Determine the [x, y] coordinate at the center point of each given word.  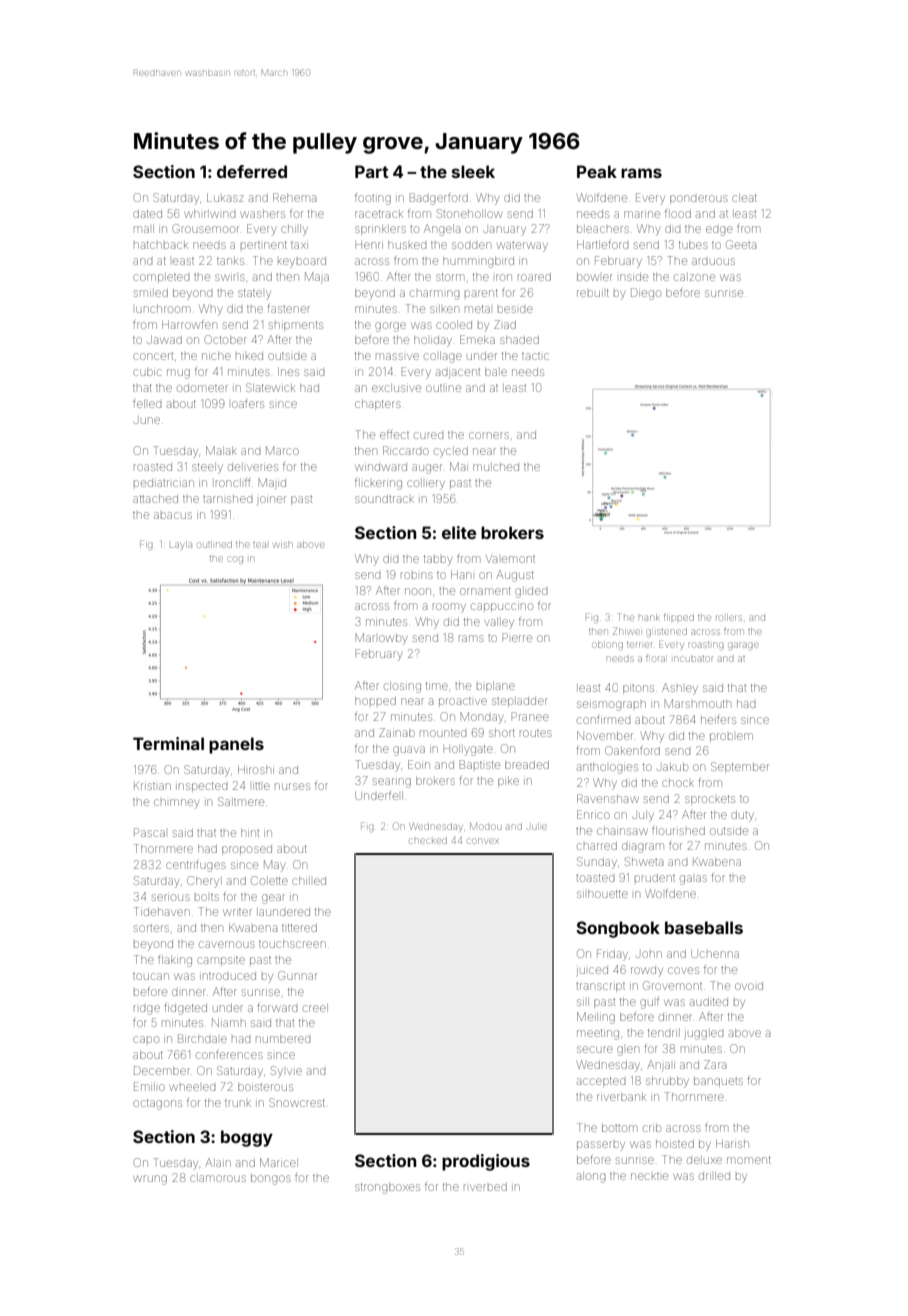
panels [236, 745]
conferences [229, 1054]
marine [642, 214]
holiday [433, 341]
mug [178, 374]
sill [583, 1002]
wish [283, 545]
